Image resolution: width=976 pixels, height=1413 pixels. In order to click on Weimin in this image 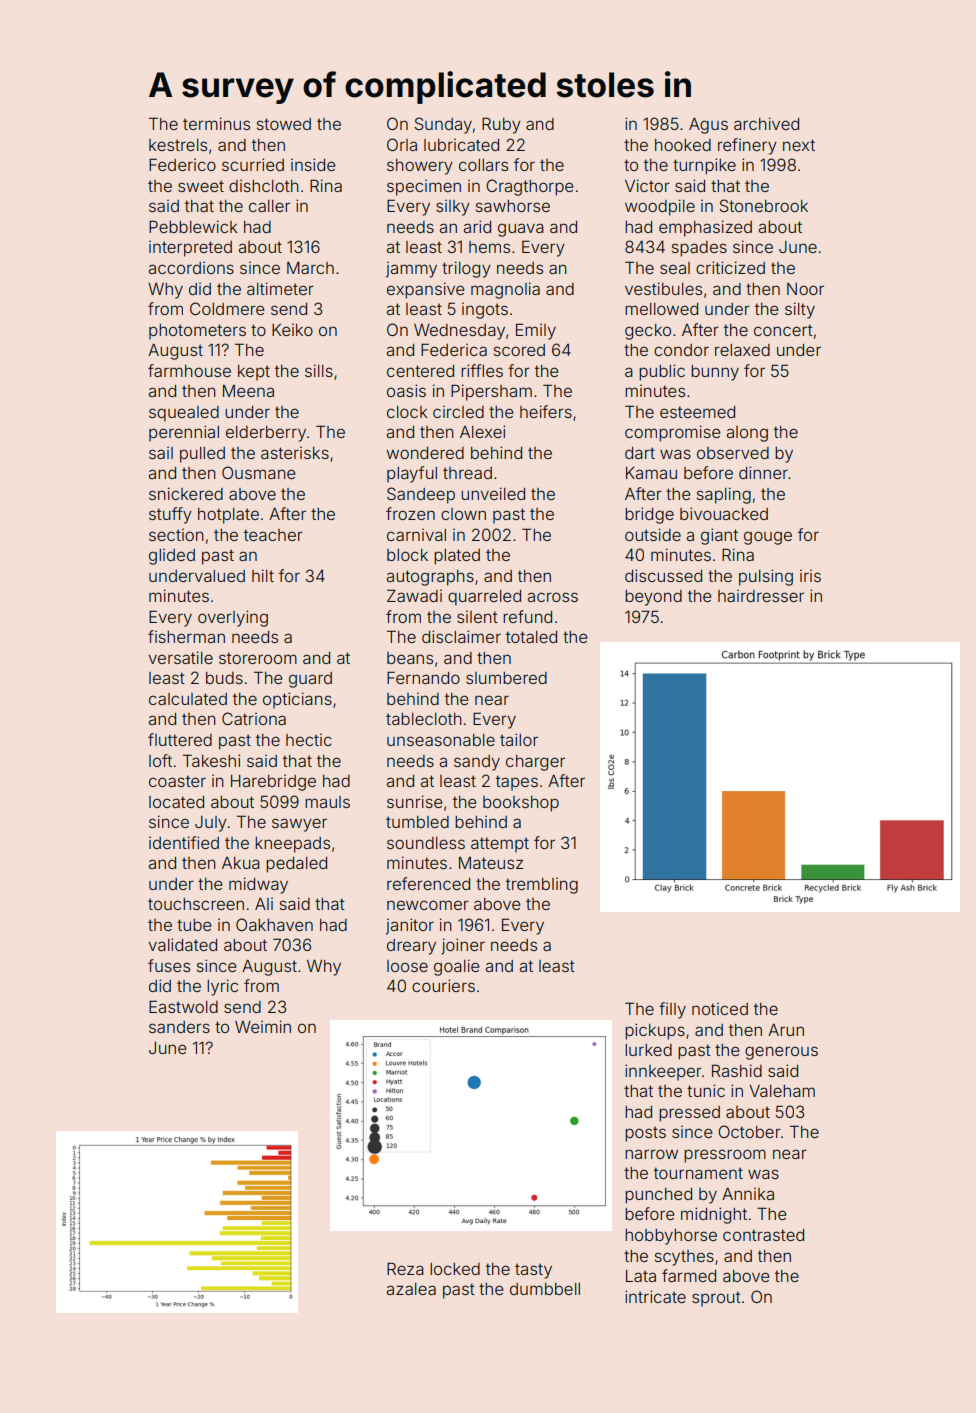, I will do `click(263, 1026)`.
